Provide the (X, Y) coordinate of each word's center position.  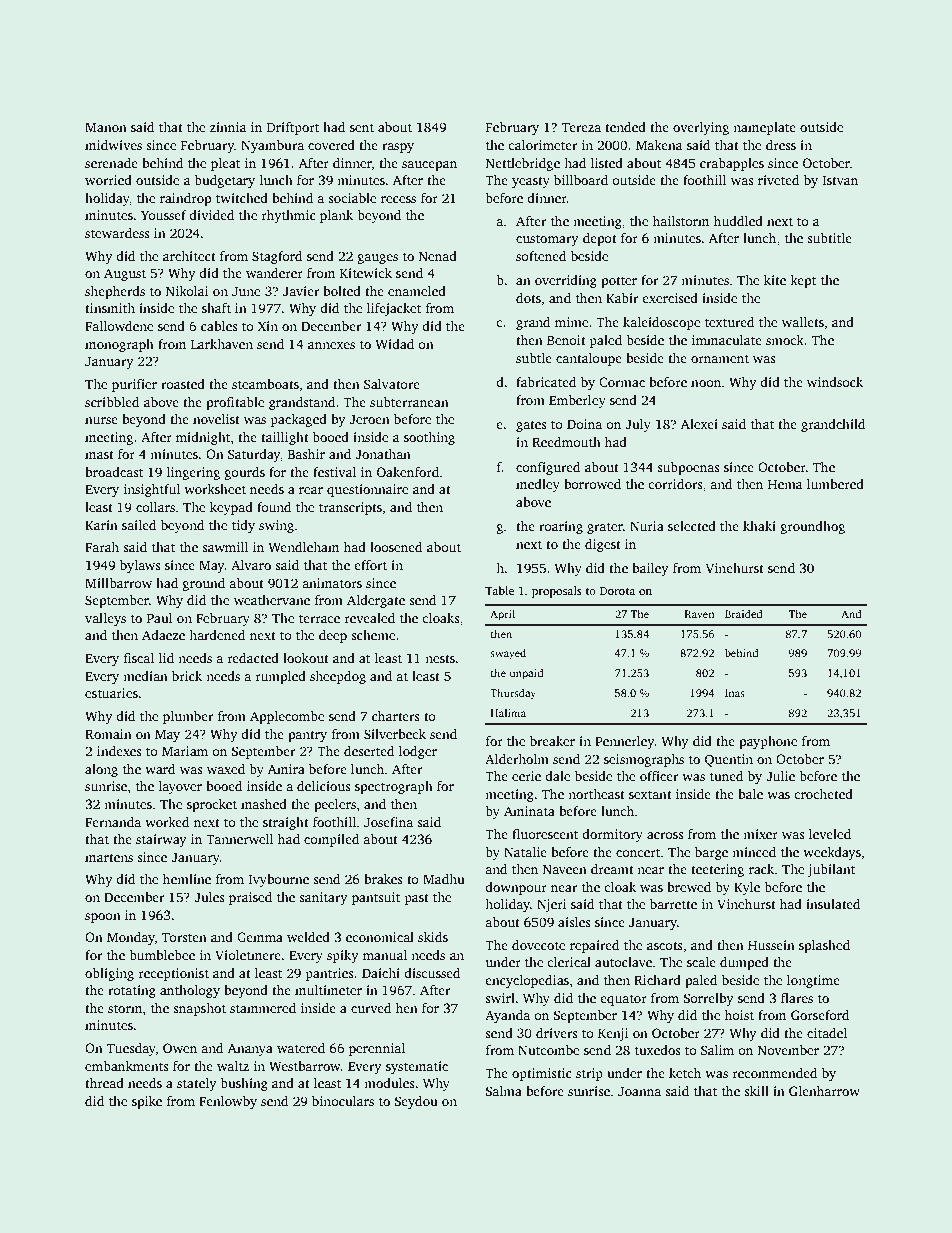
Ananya (250, 1049)
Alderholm (517, 759)
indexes (119, 751)
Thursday (513, 694)
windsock (835, 382)
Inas (735, 693)
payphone (768, 742)
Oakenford (408, 472)
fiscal (139, 658)
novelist (216, 419)
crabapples (732, 164)
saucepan (429, 166)
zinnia (228, 127)
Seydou (416, 1102)
